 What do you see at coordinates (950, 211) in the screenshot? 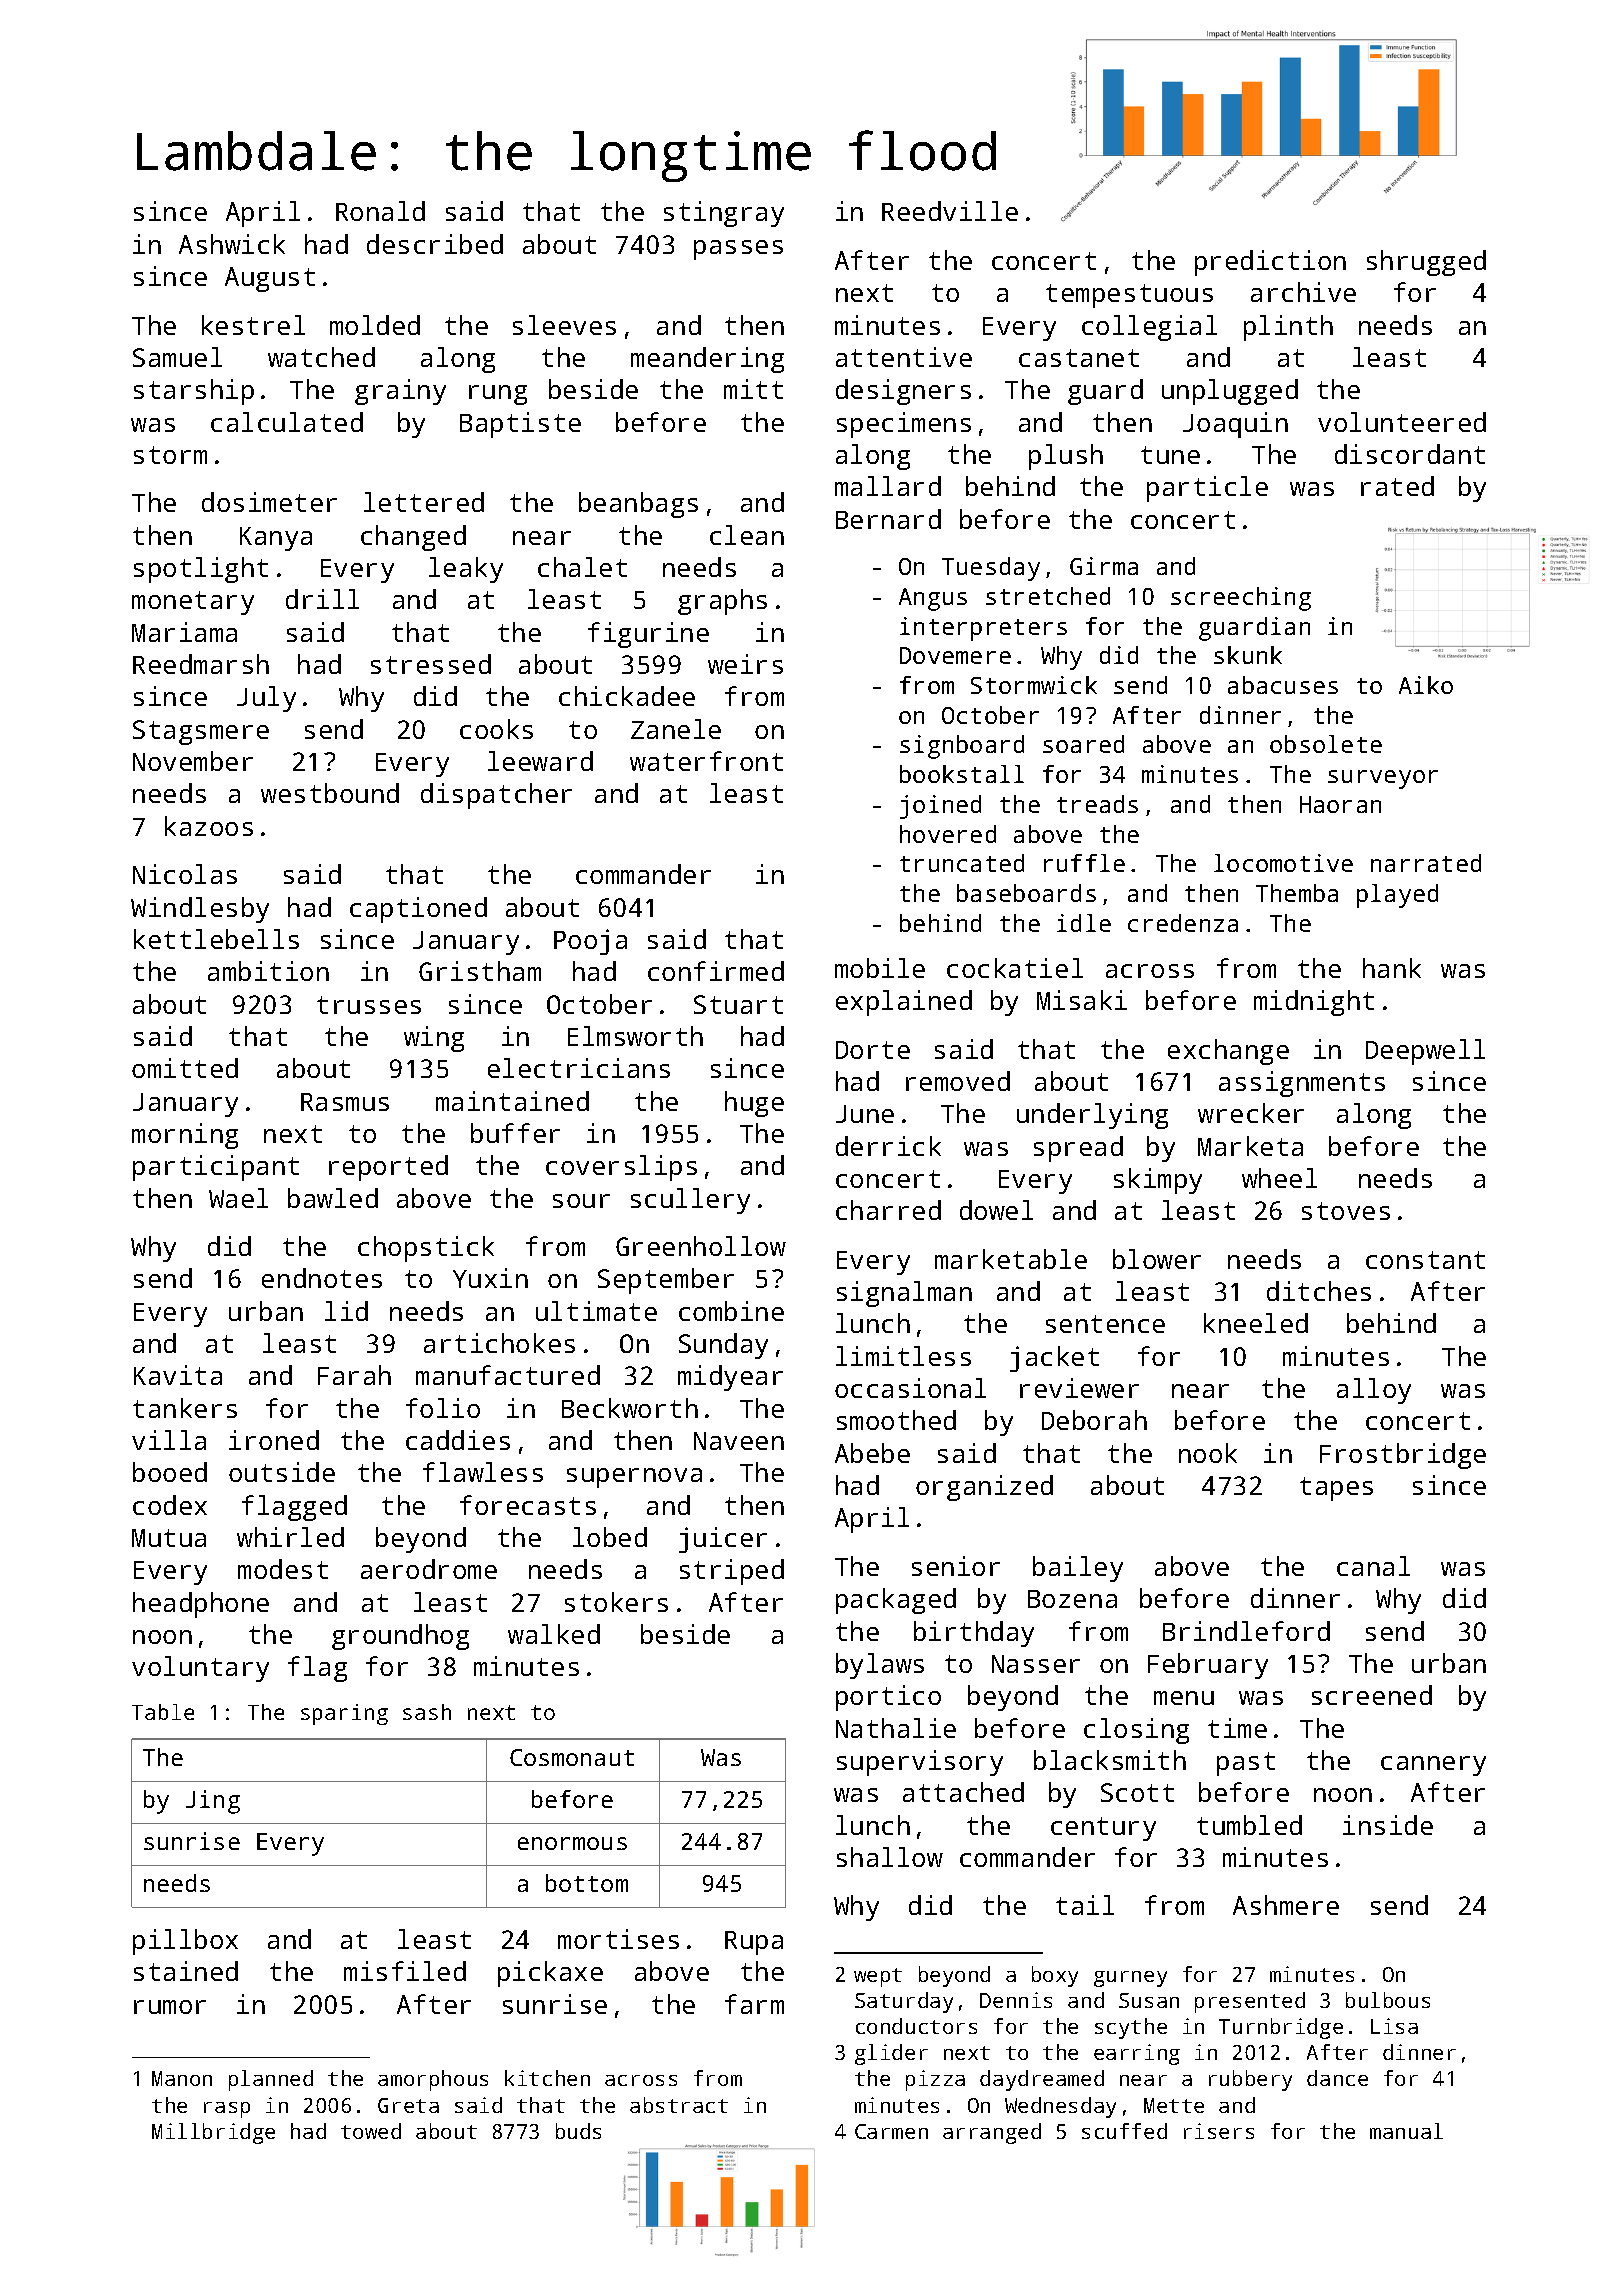
I see `Reedville` at bounding box center [950, 211].
